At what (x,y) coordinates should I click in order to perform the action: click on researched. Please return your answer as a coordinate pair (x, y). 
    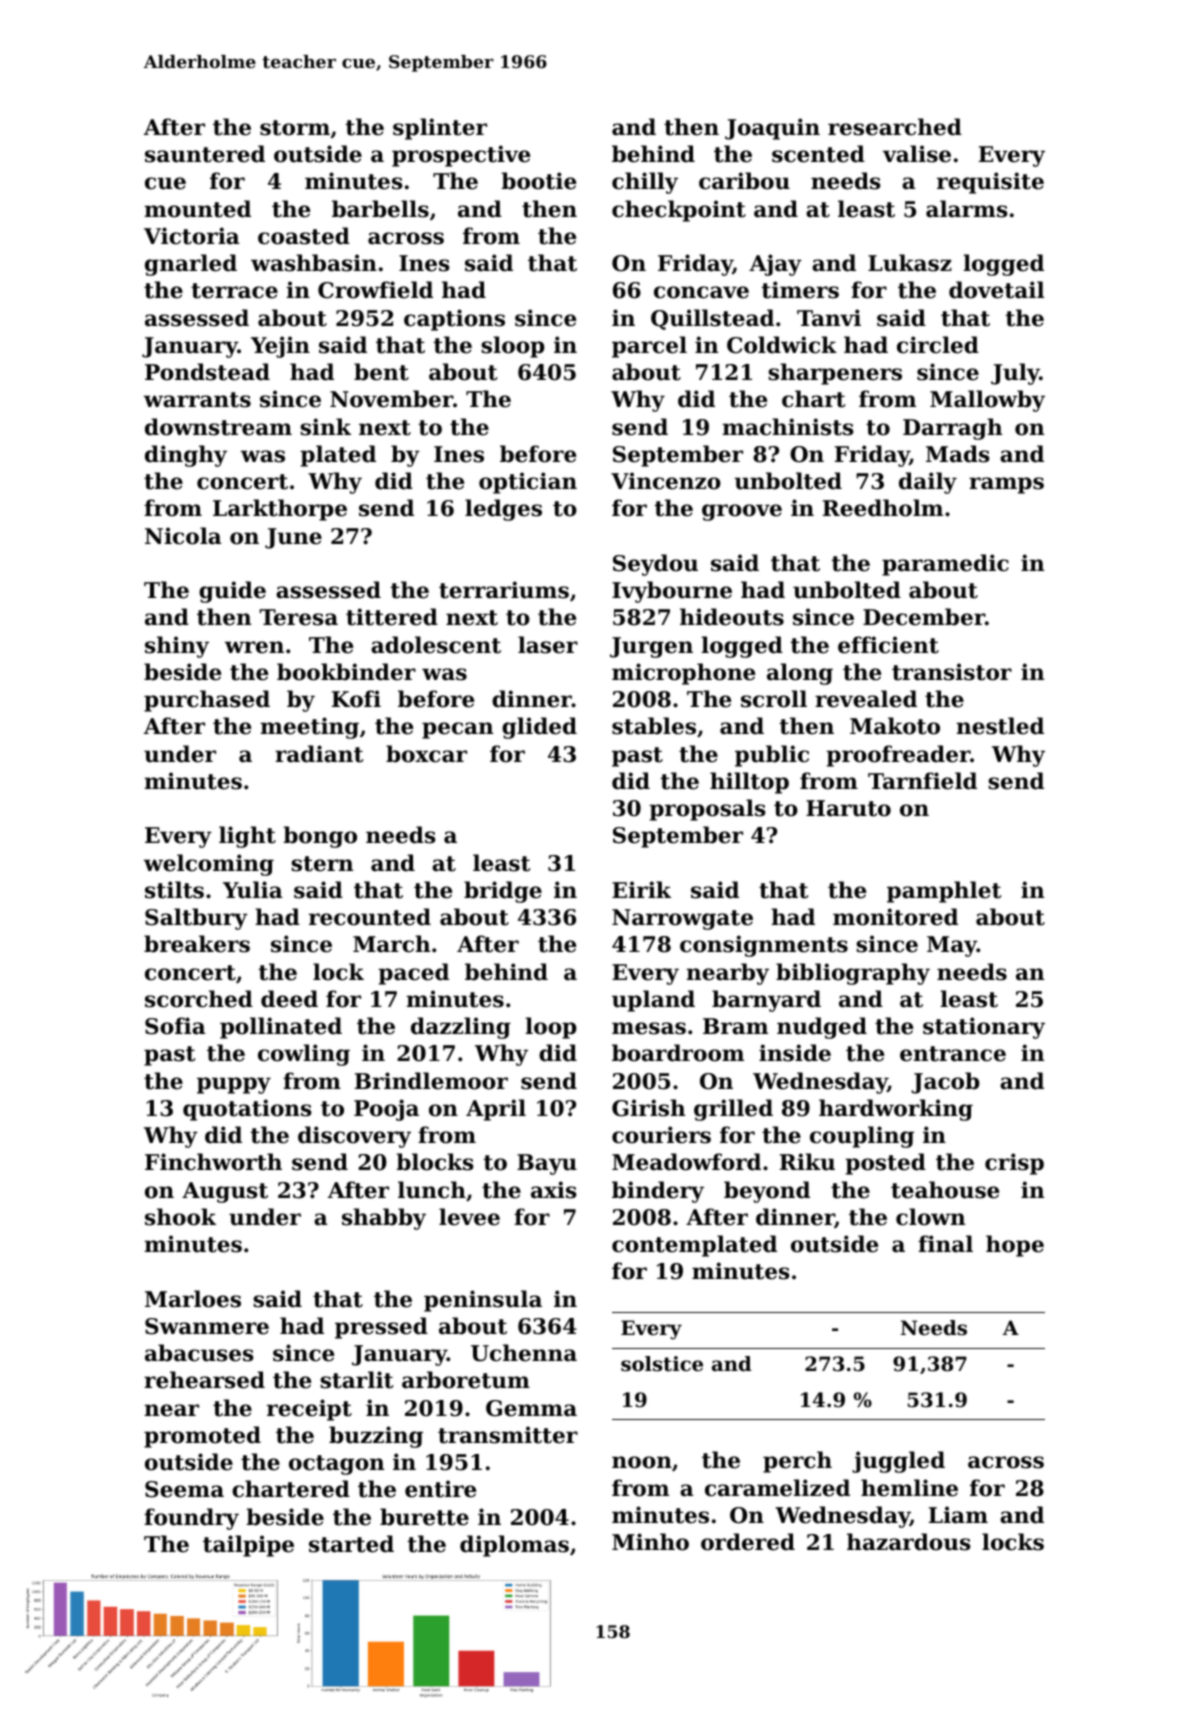
    Looking at the image, I should click on (895, 127).
